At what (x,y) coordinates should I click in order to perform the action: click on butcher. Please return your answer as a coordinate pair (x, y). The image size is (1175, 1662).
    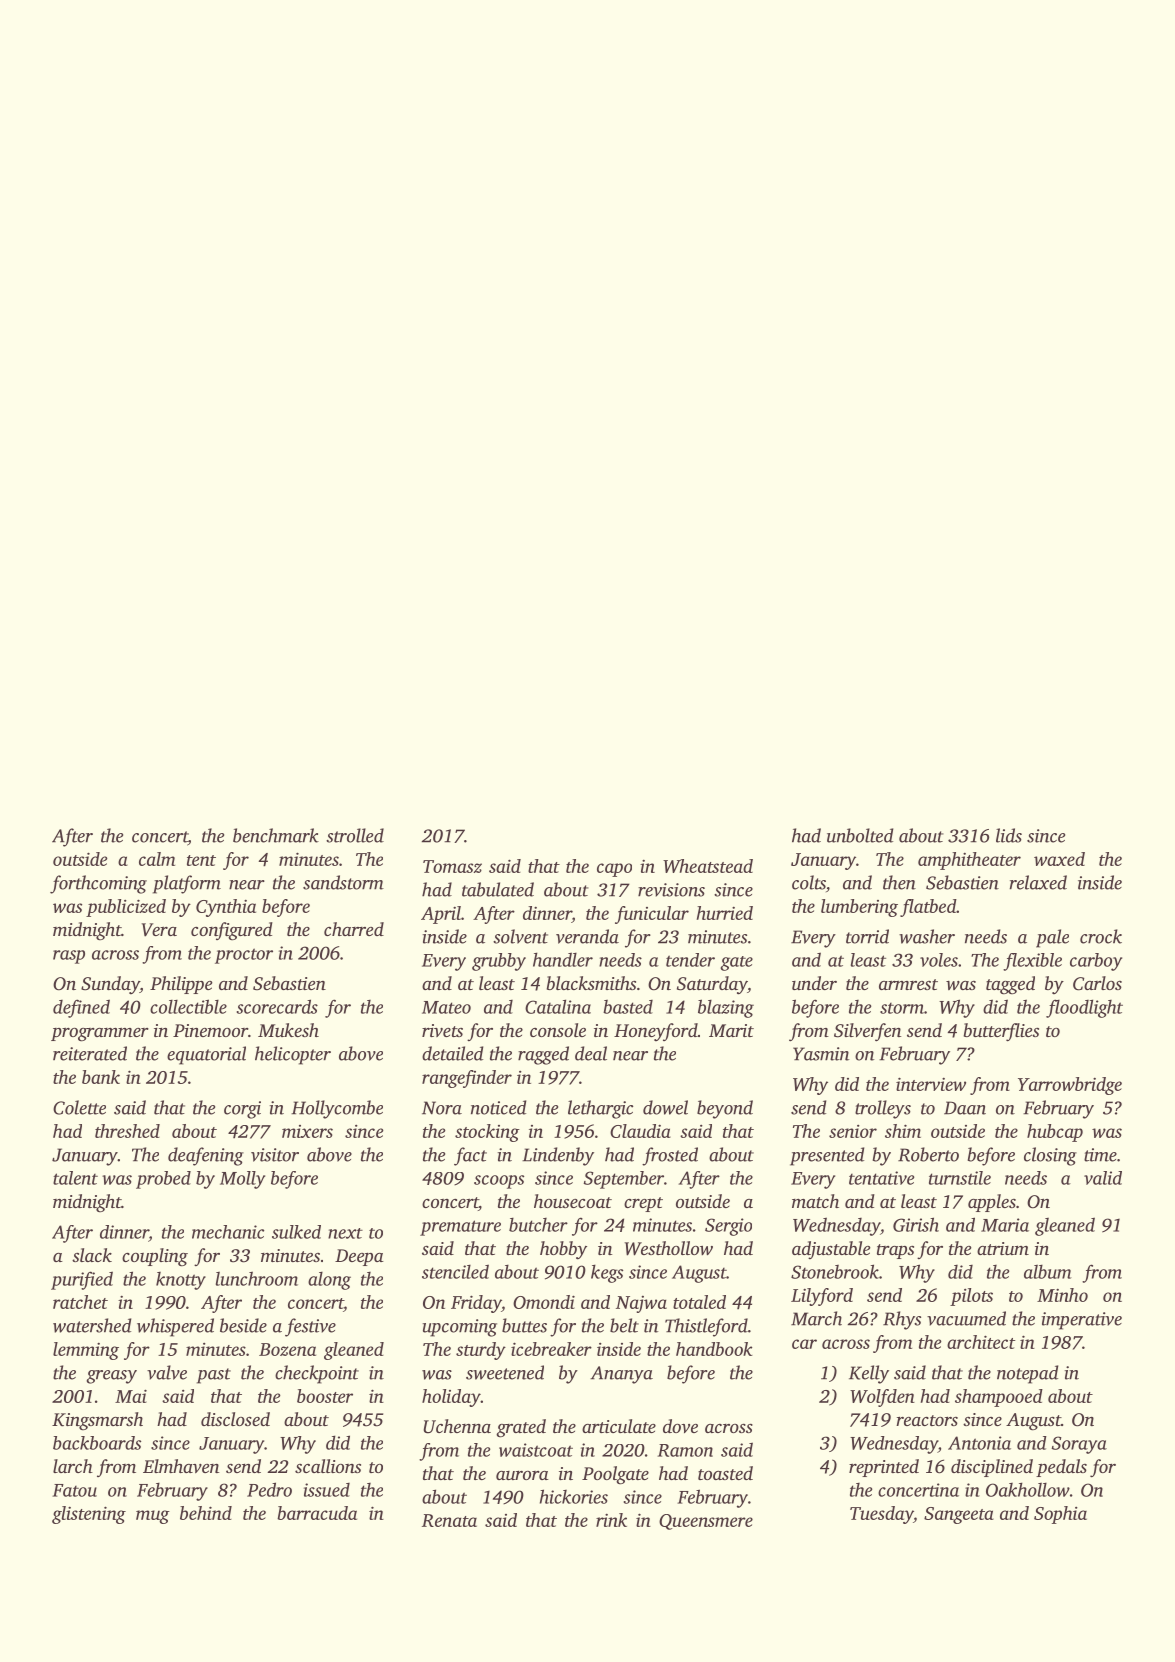
    Looking at the image, I should click on (538, 1225).
